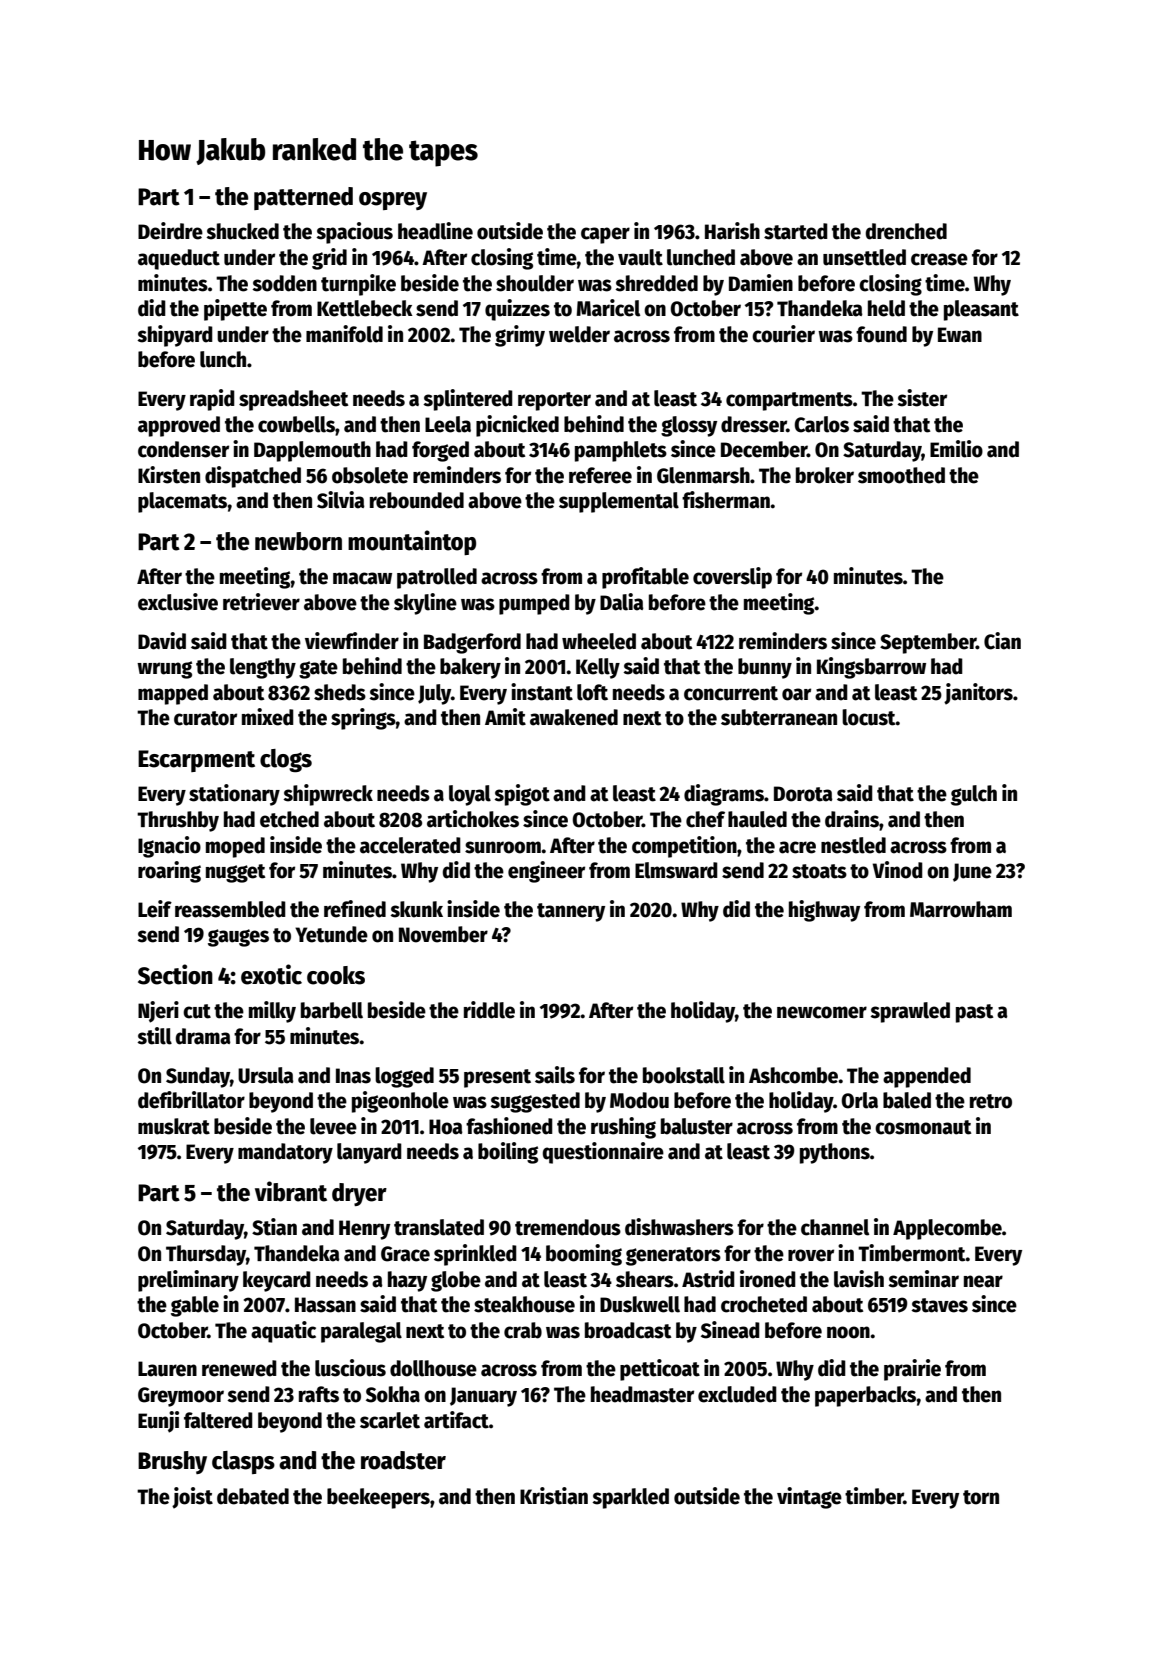 The height and width of the screenshot is (1654, 1165). I want to click on springs, so click(363, 719).
